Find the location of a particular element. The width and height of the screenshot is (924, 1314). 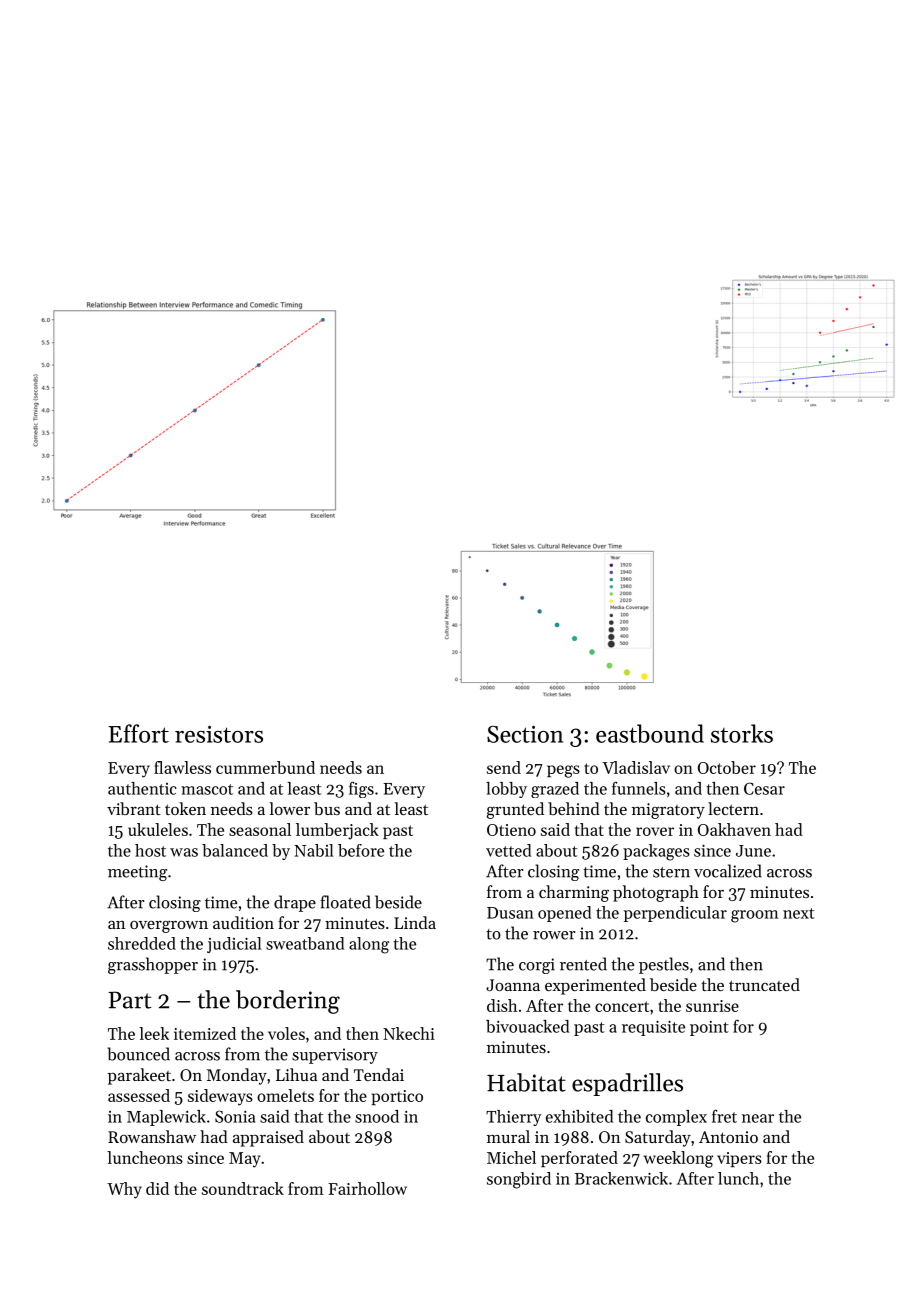

flawless is located at coordinates (182, 767).
